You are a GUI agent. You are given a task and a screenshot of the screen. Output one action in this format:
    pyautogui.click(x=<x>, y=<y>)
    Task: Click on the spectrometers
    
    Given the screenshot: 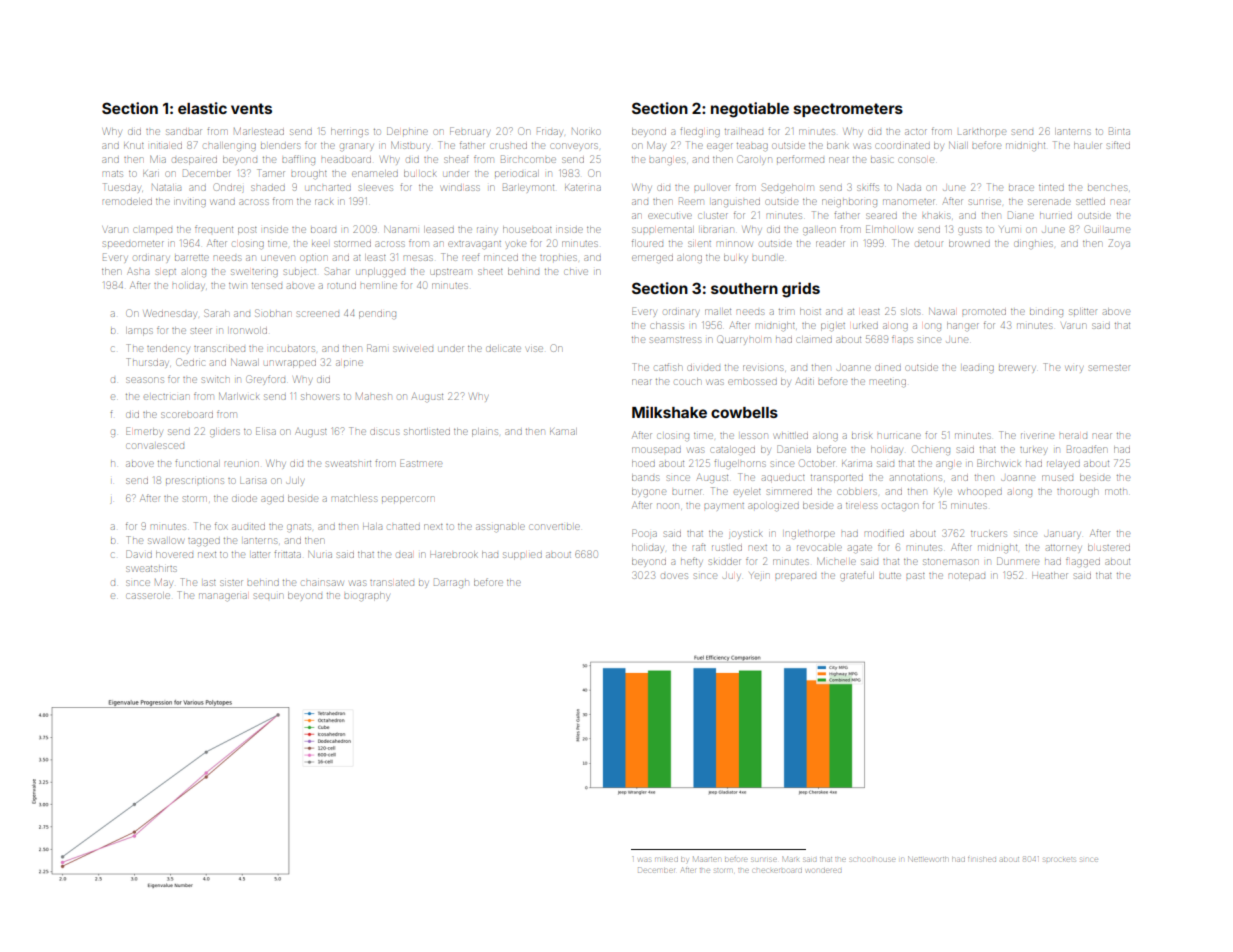 What is the action you would take?
    pyautogui.click(x=848, y=110)
